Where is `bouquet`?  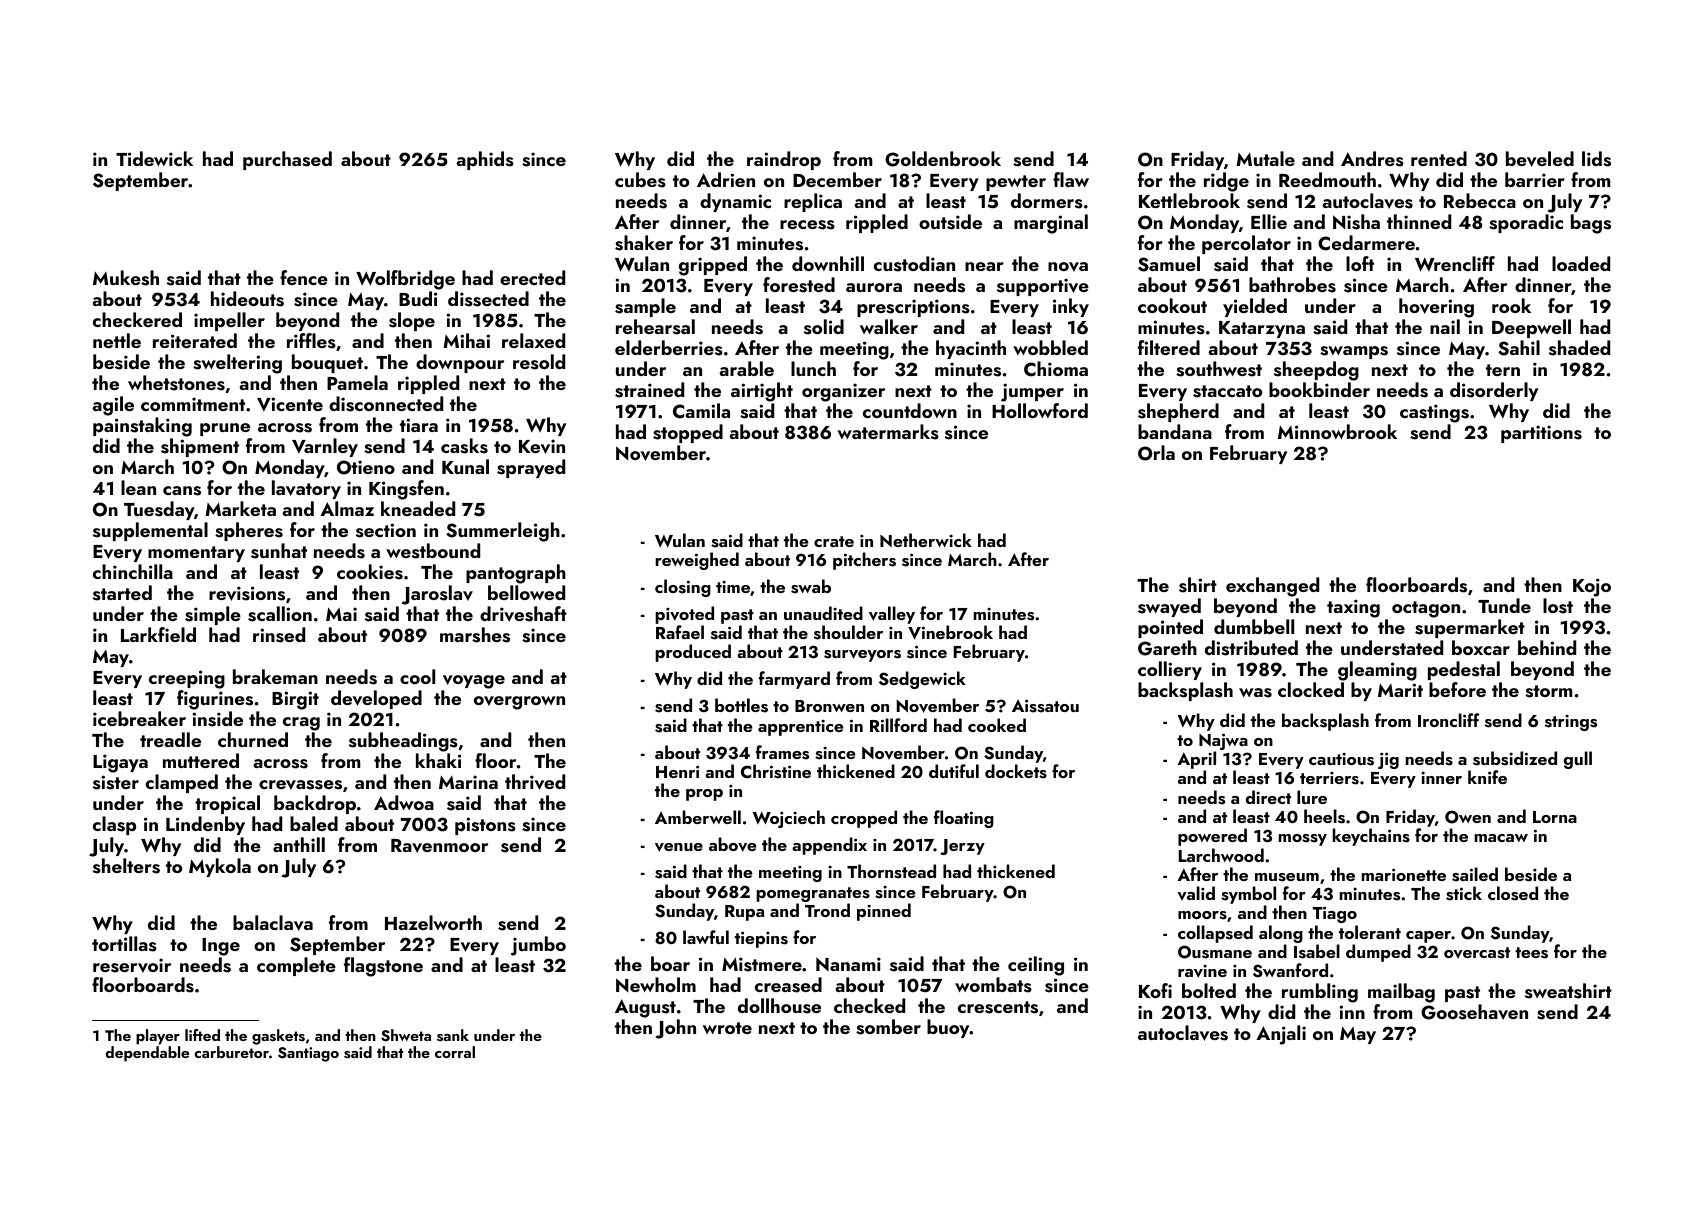
bouquet is located at coordinates (327, 363).
